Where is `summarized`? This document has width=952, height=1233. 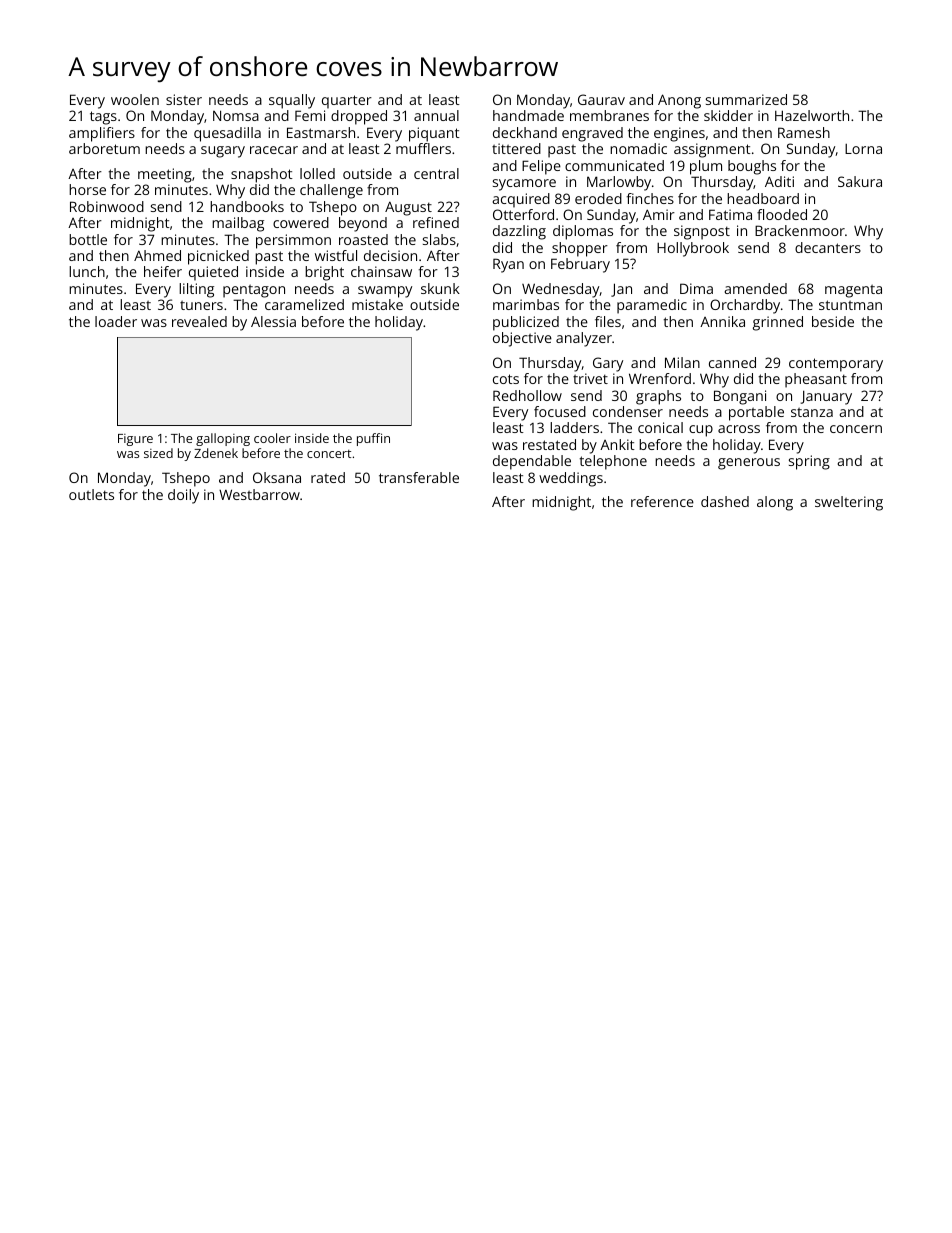
summarized is located at coordinates (746, 99).
